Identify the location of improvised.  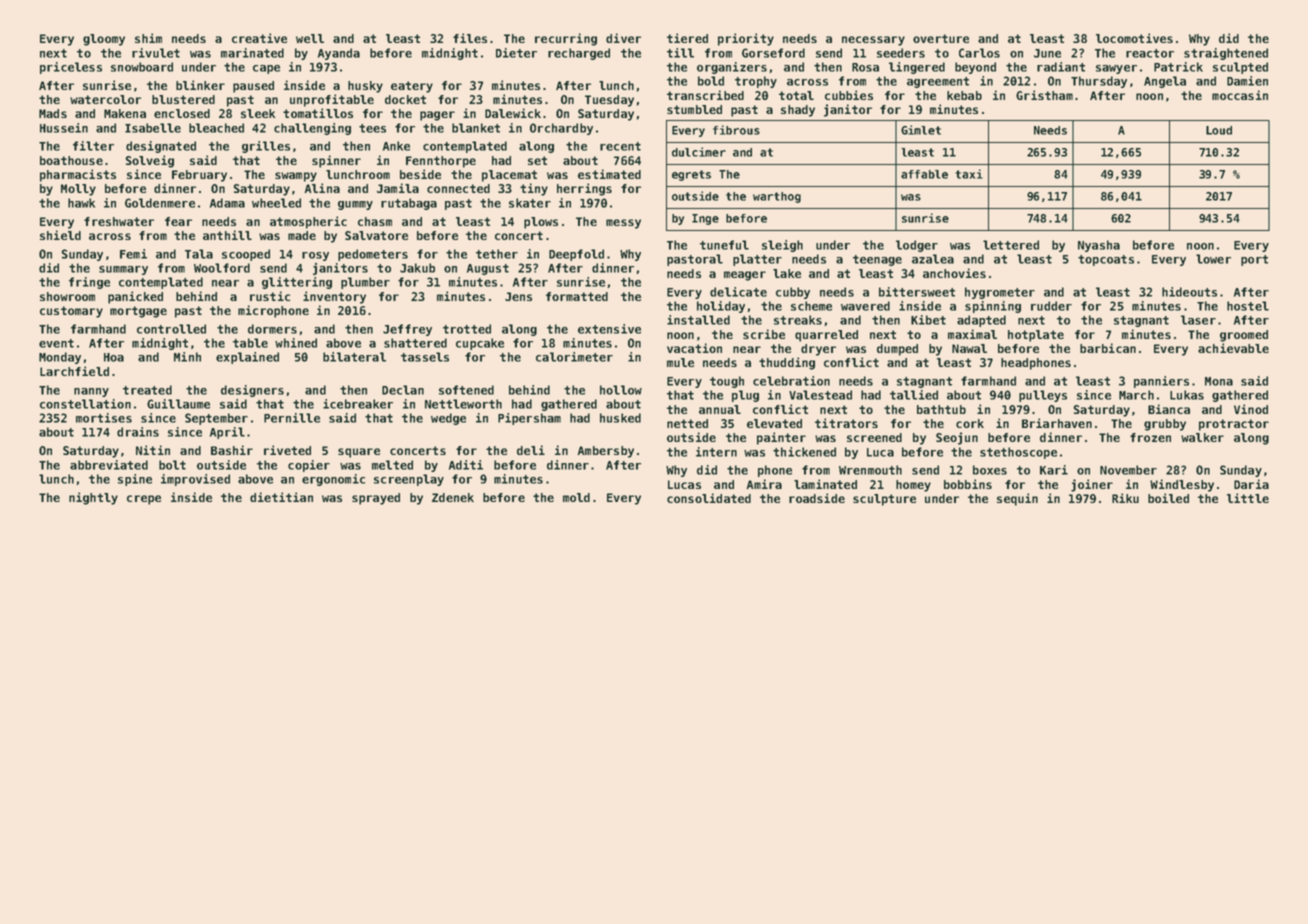
(195, 480).
